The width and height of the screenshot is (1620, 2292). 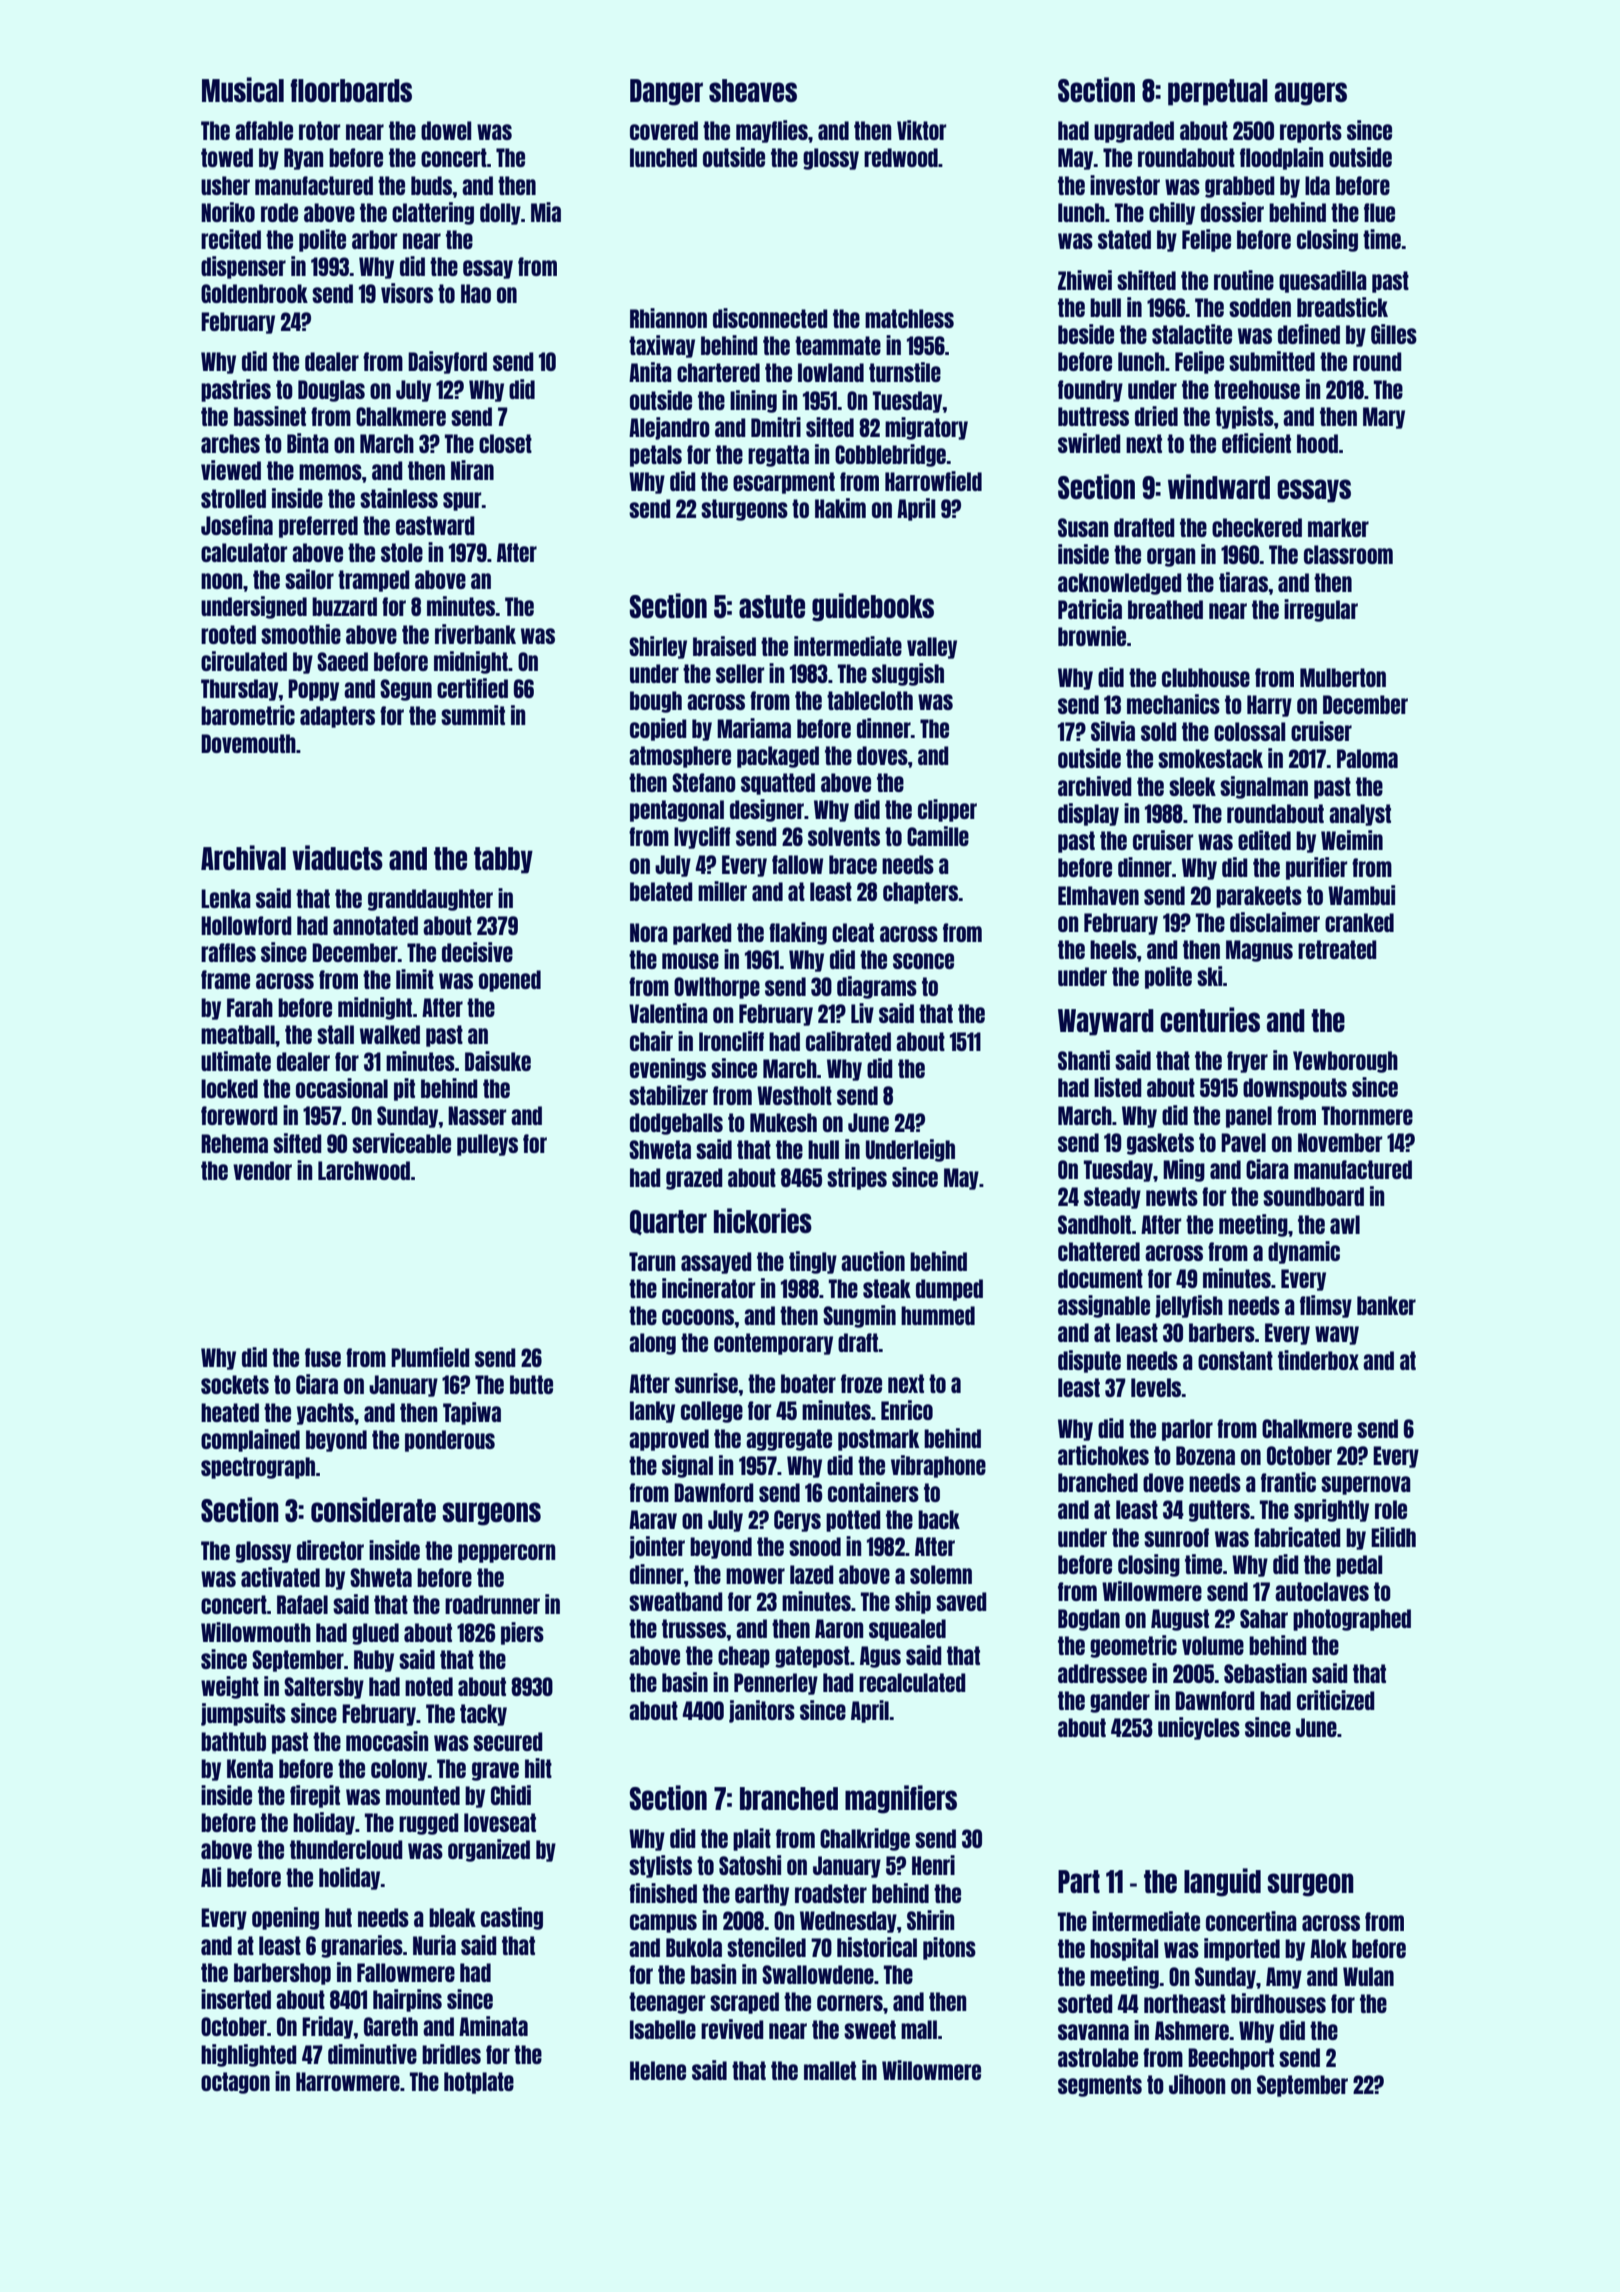 What do you see at coordinates (505, 443) in the screenshot?
I see `closet` at bounding box center [505, 443].
